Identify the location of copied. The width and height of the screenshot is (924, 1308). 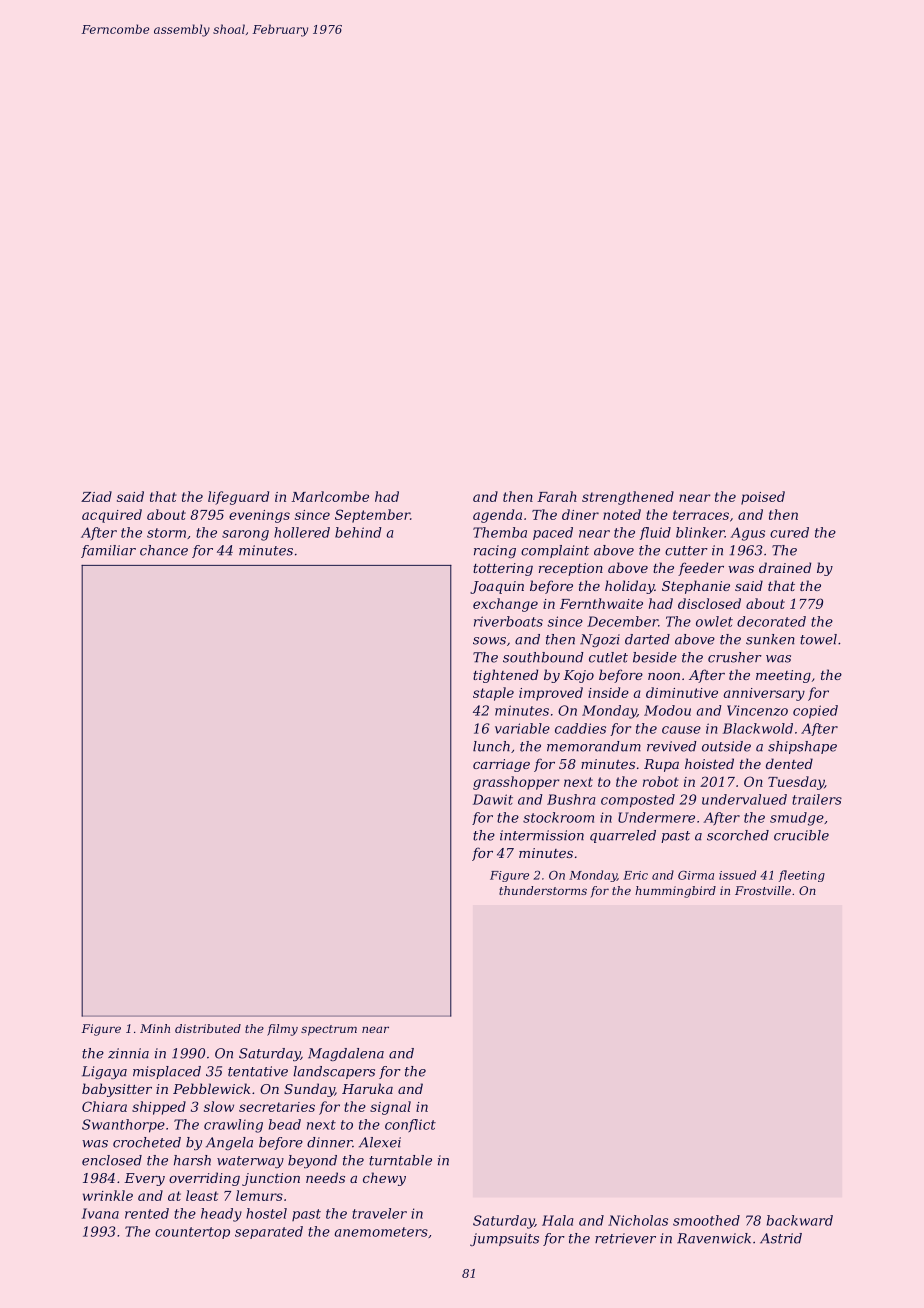
(815, 712).
